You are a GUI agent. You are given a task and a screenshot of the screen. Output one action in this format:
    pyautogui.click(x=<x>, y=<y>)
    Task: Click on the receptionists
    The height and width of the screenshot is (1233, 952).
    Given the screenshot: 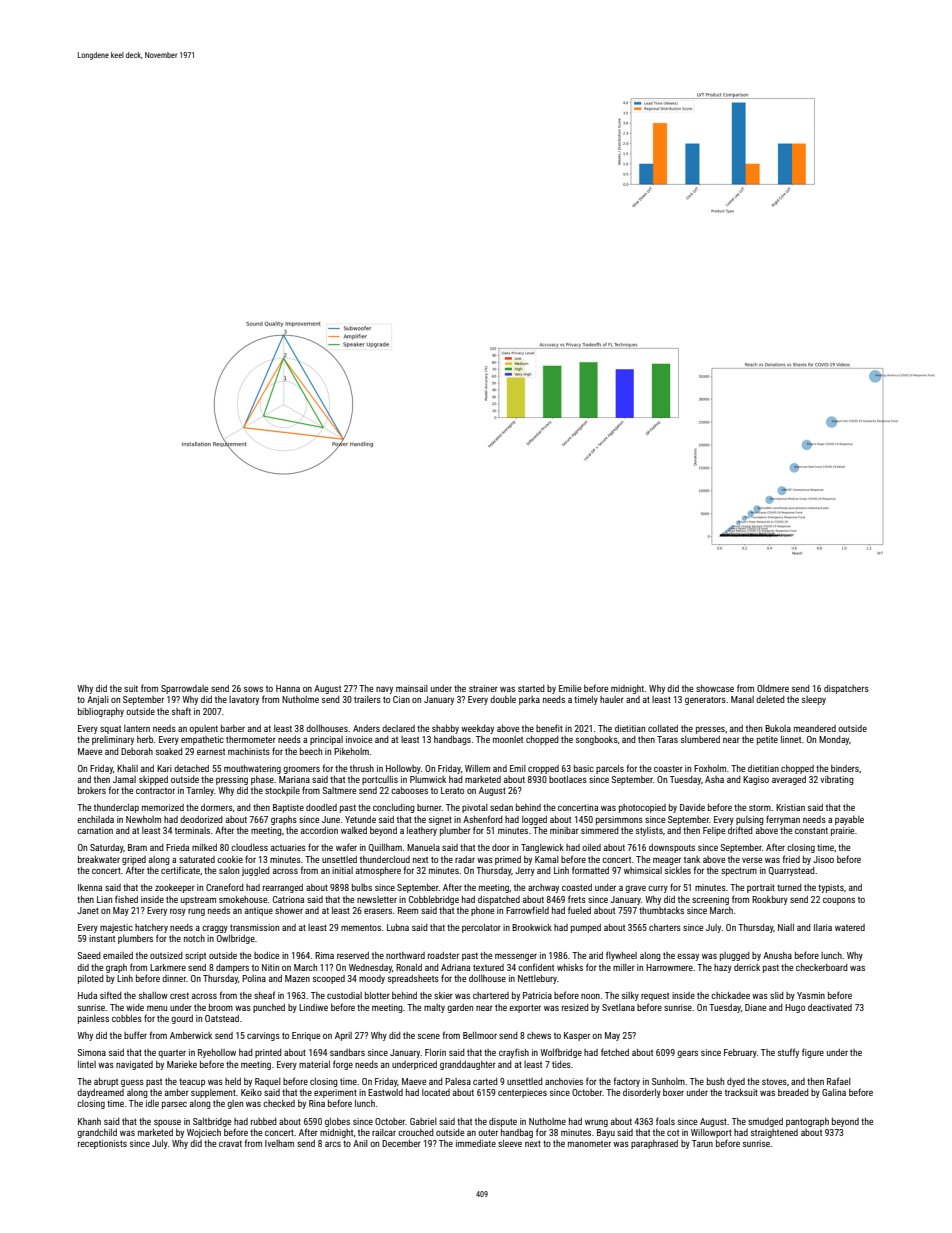 What is the action you would take?
    pyautogui.click(x=102, y=1144)
